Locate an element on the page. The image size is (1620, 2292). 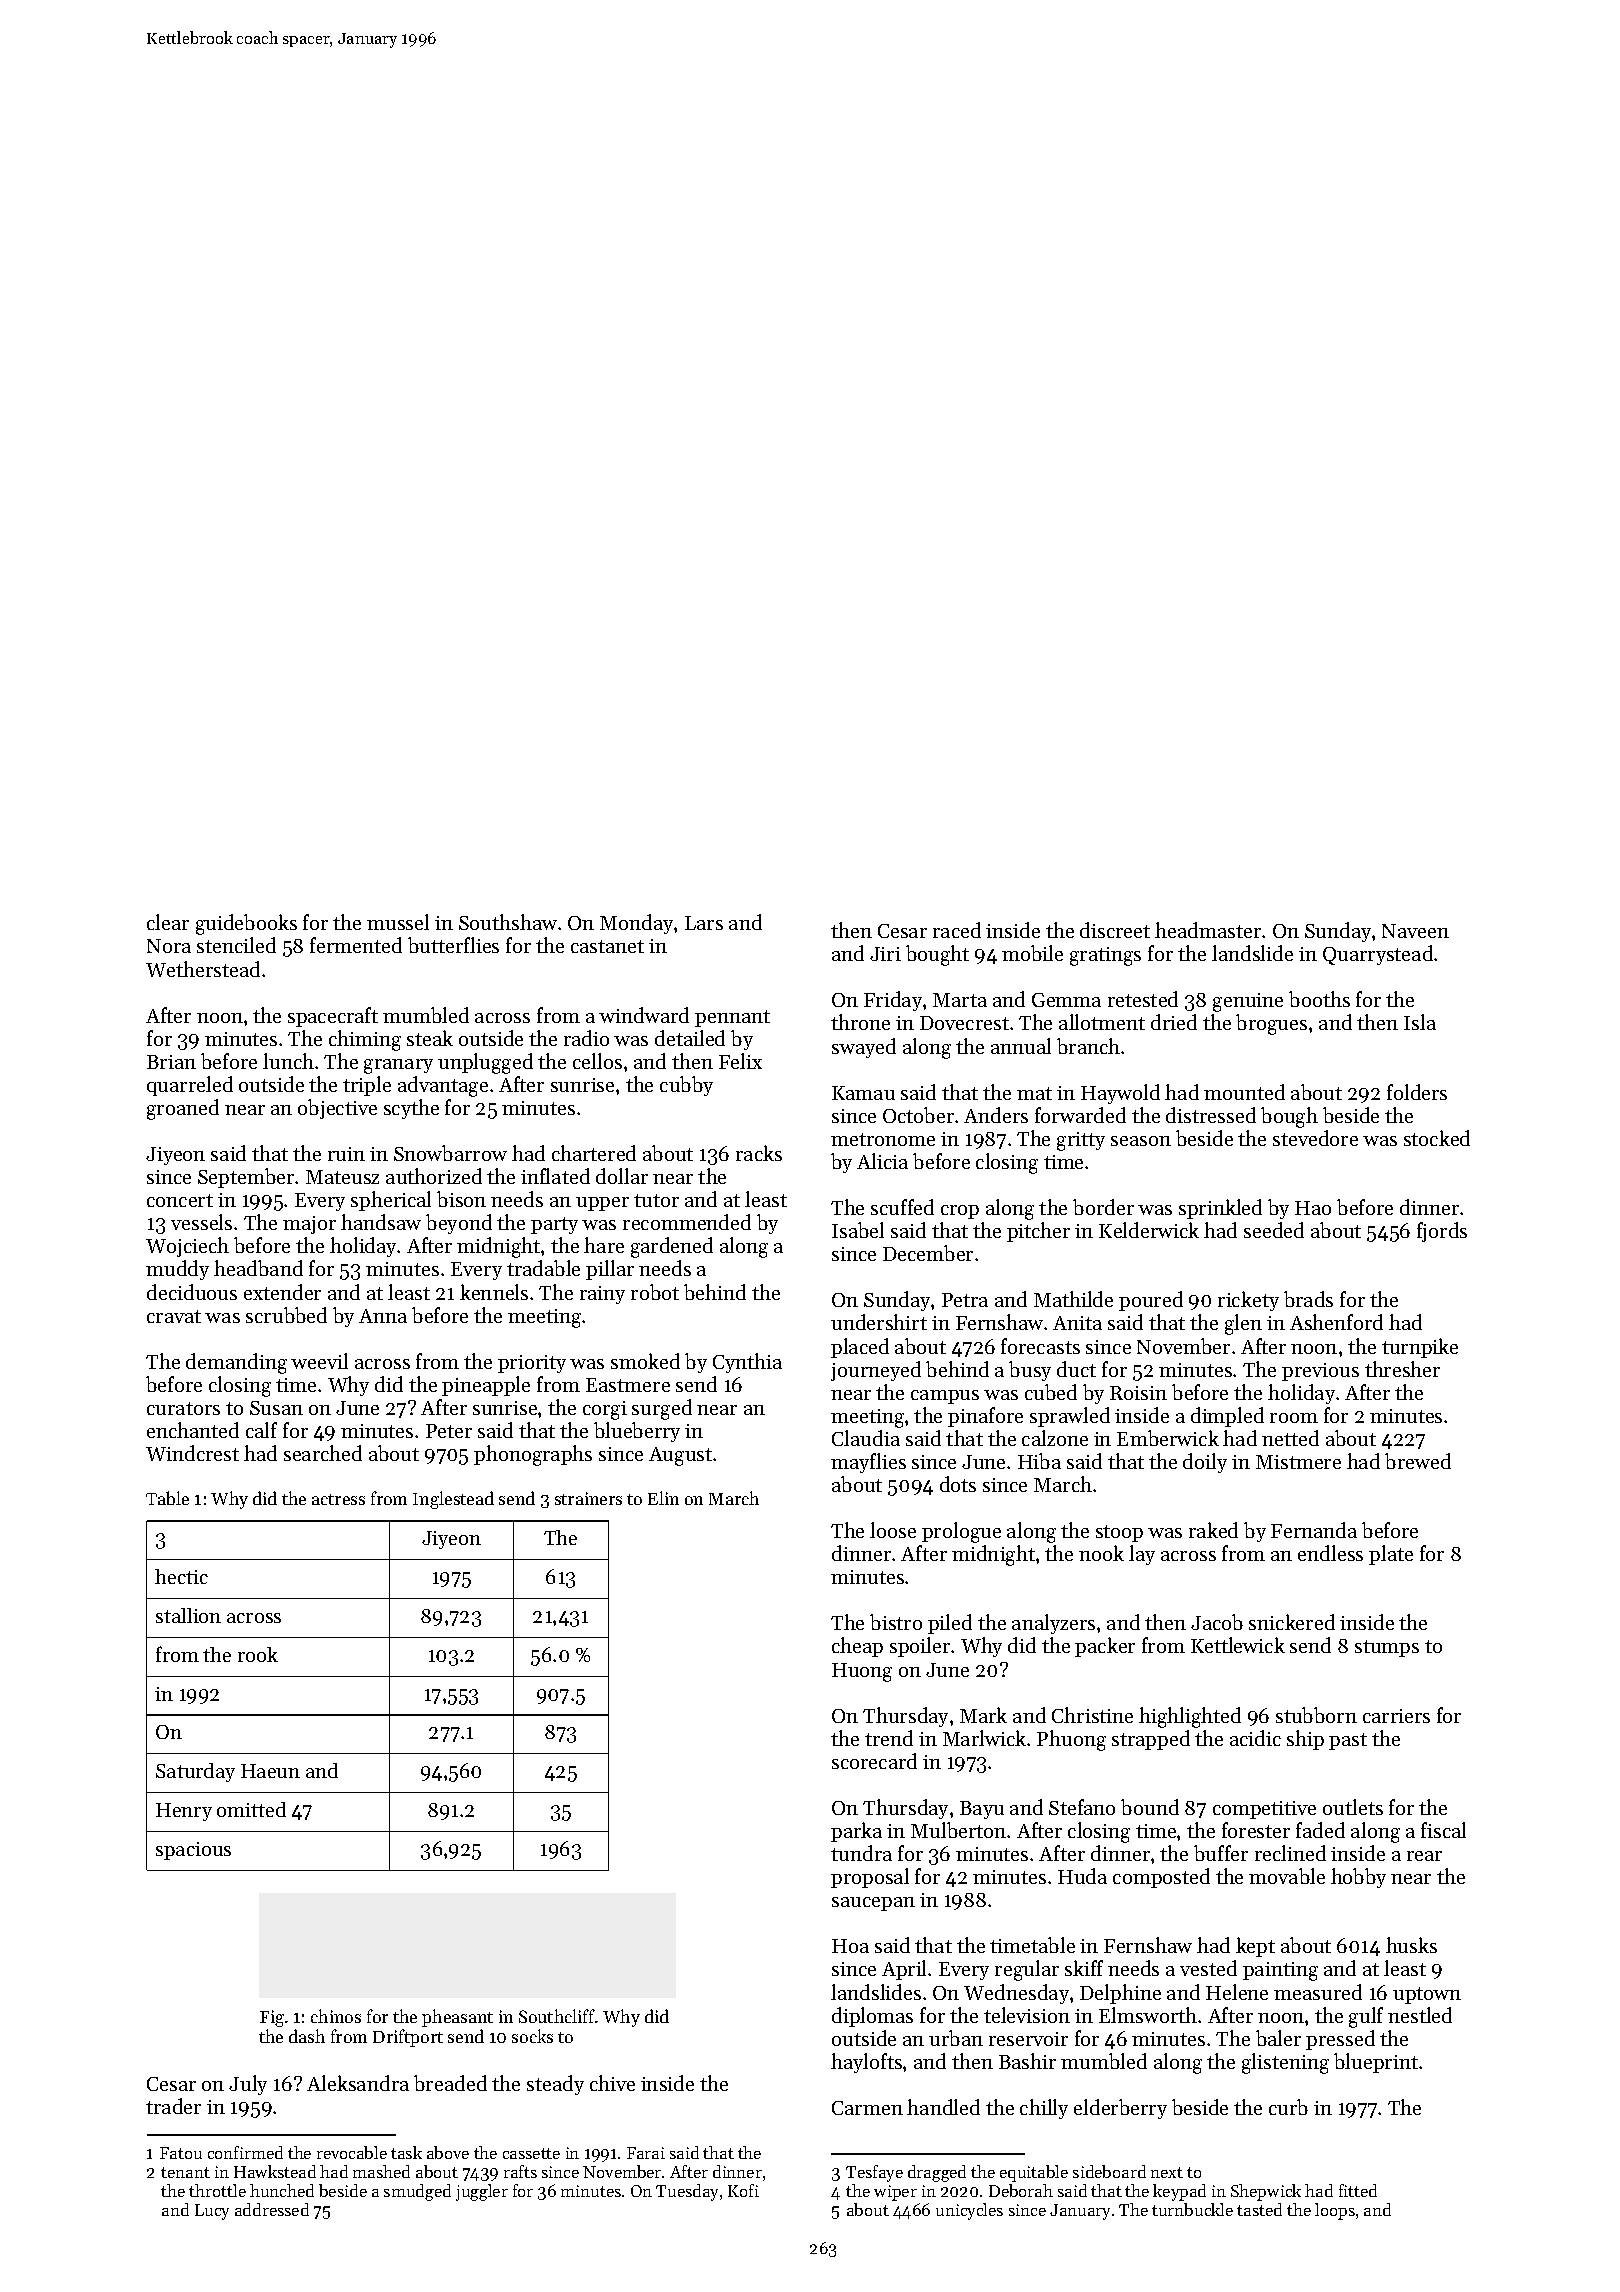
kennels is located at coordinates (494, 1292).
